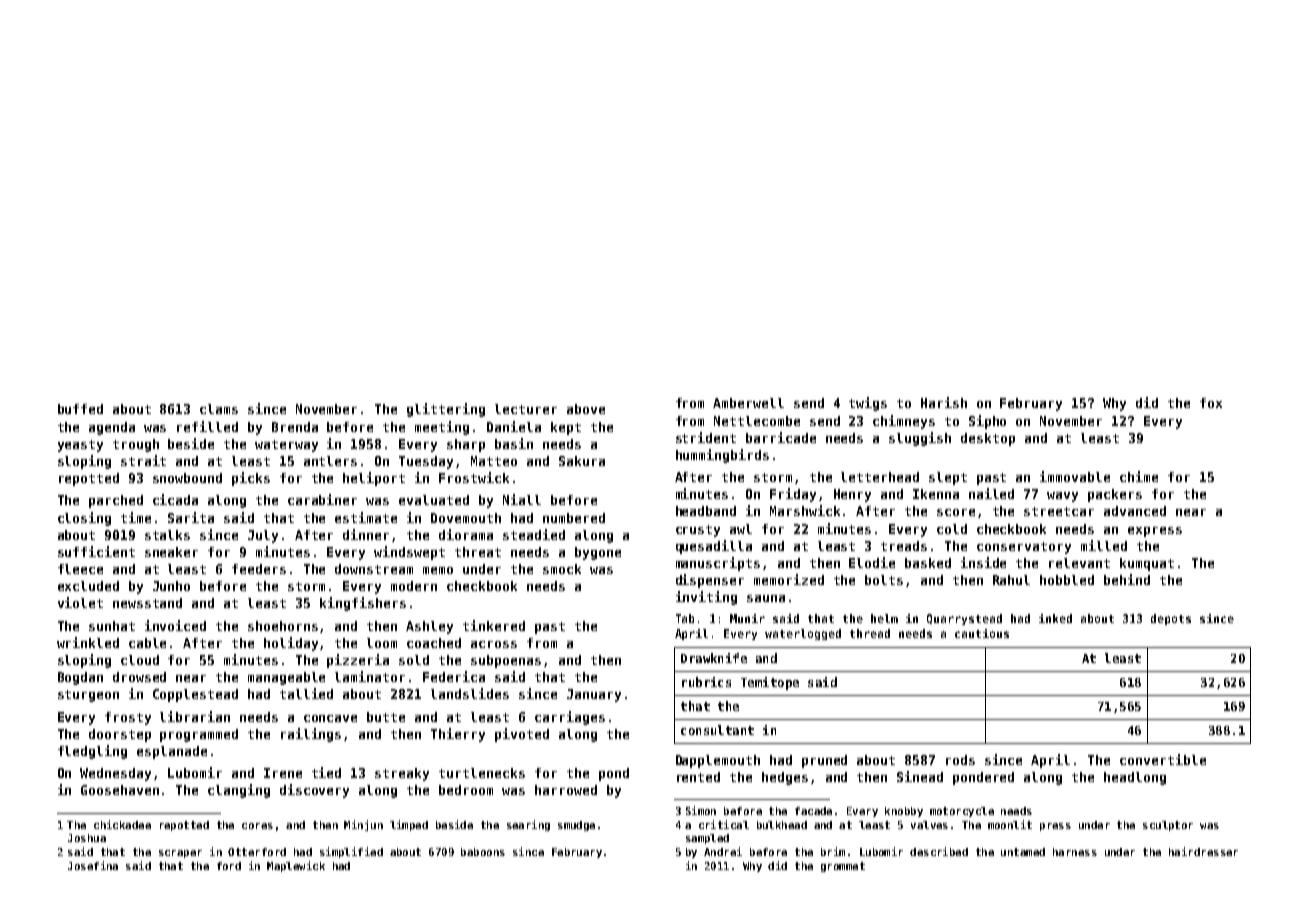  What do you see at coordinates (748, 403) in the image?
I see `Amberwell` at bounding box center [748, 403].
